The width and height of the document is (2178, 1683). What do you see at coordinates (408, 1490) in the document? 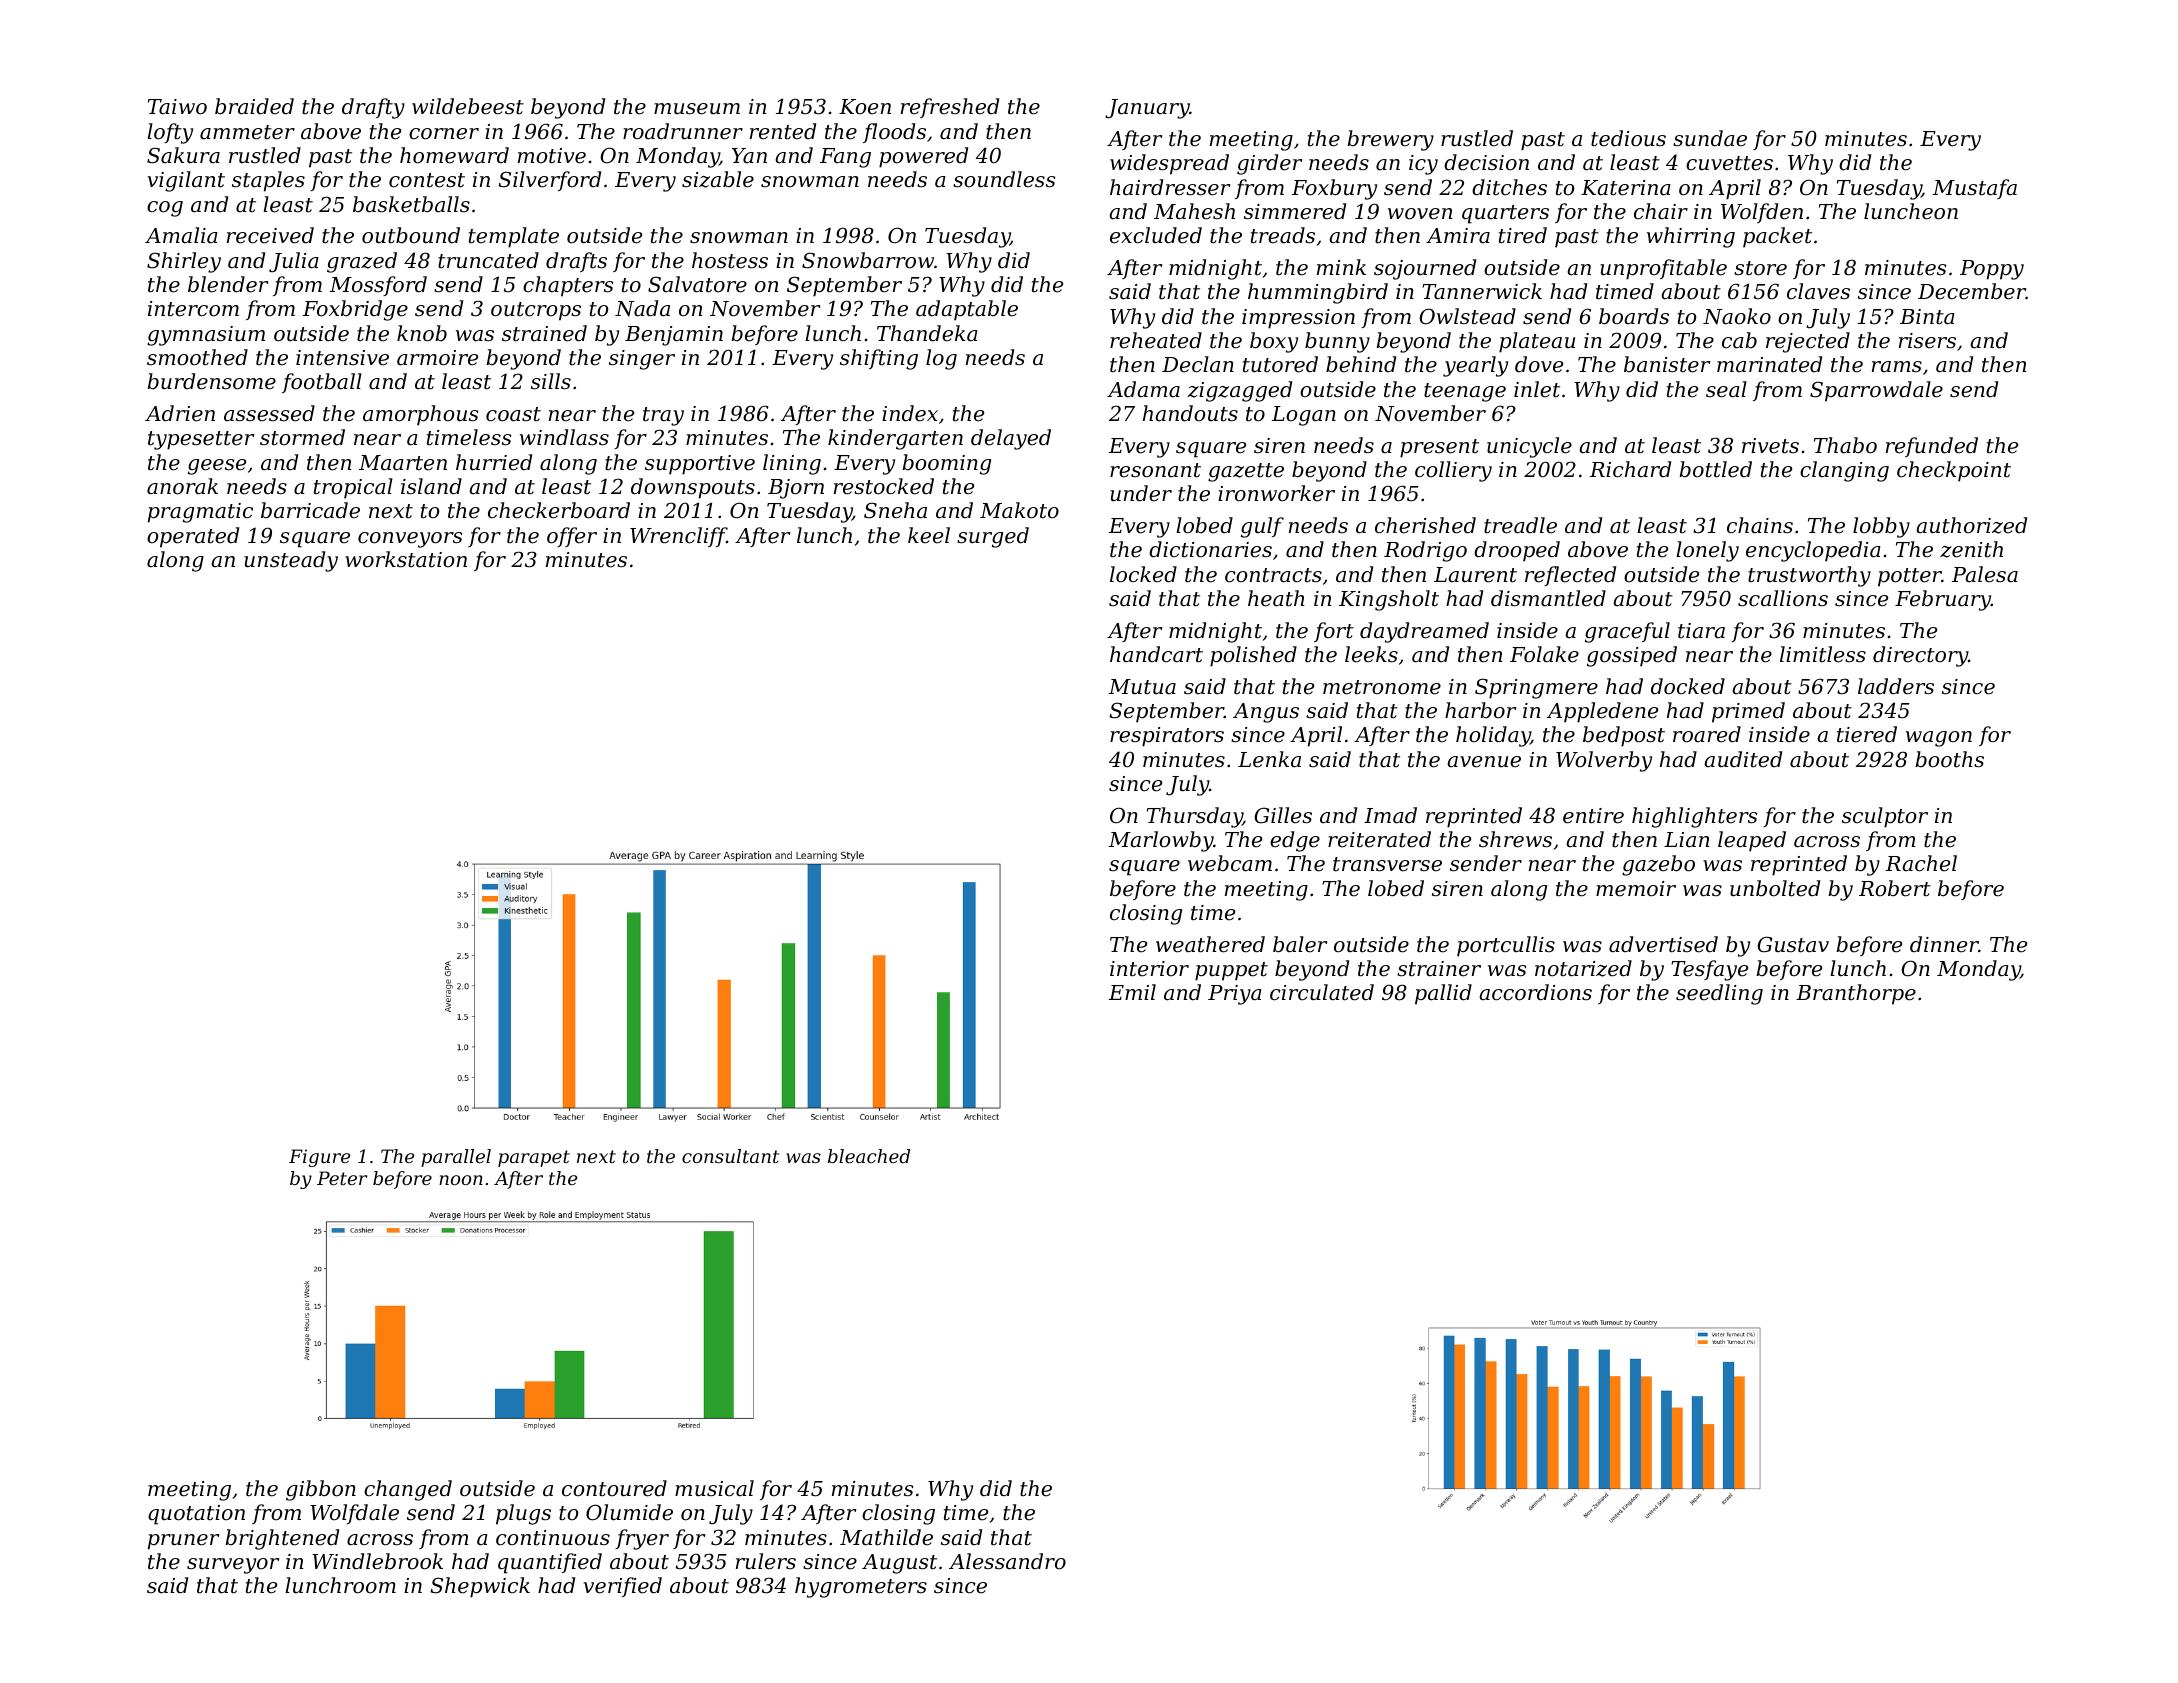
I see `changed` at bounding box center [408, 1490].
